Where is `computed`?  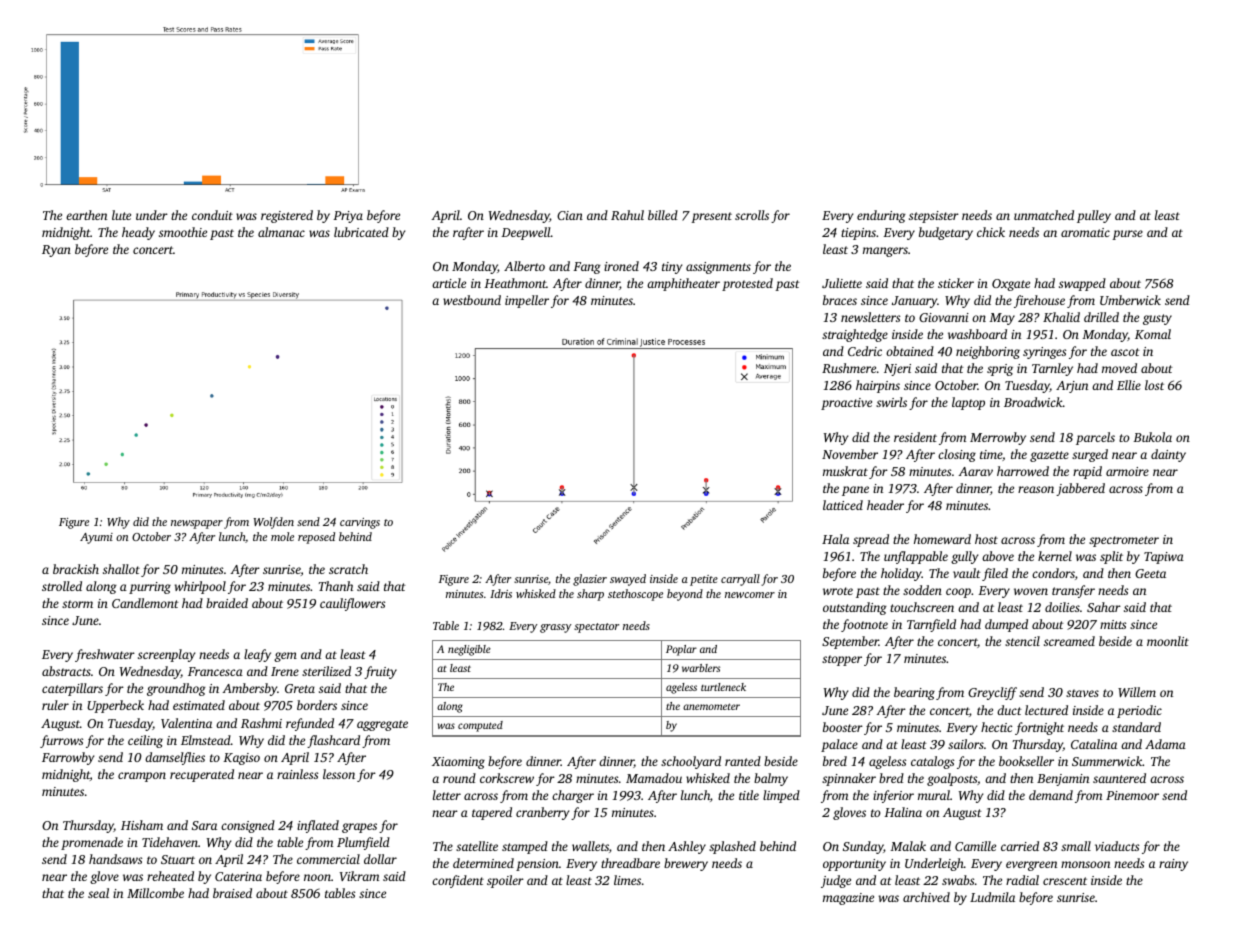
computed is located at coordinates (480, 726).
